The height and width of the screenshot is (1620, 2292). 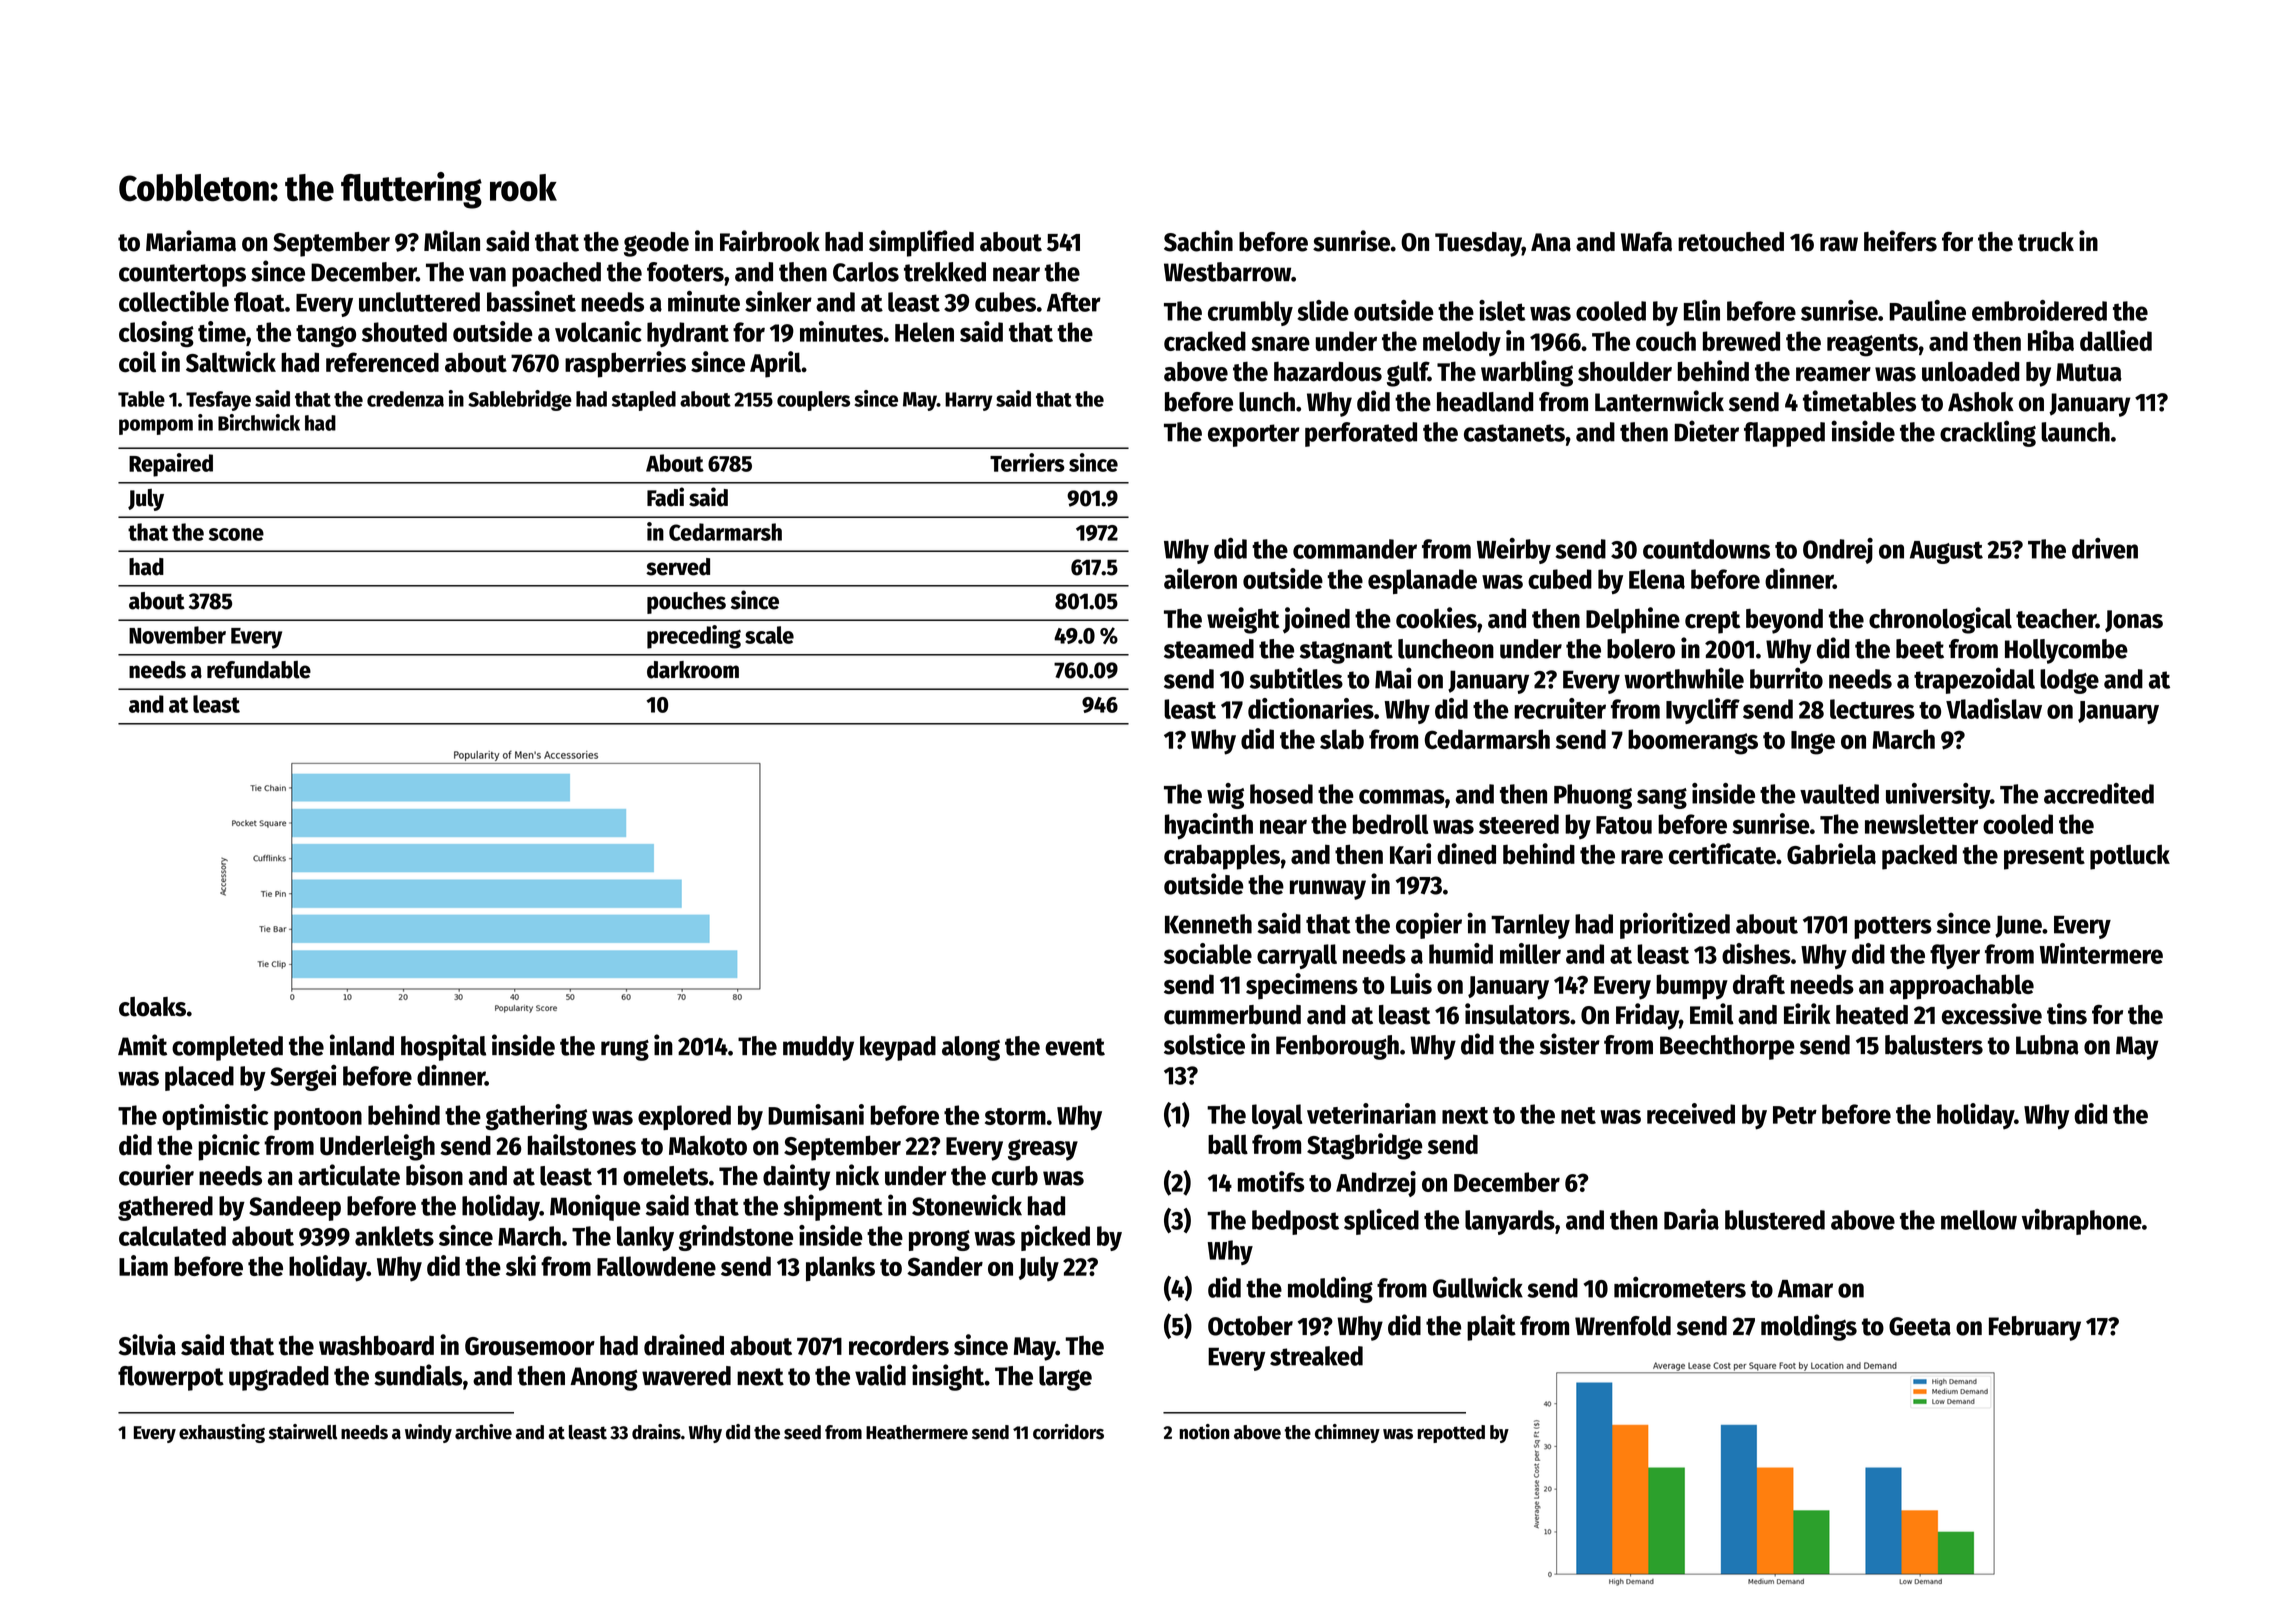 What do you see at coordinates (1784, 621) in the screenshot?
I see `beyond` at bounding box center [1784, 621].
